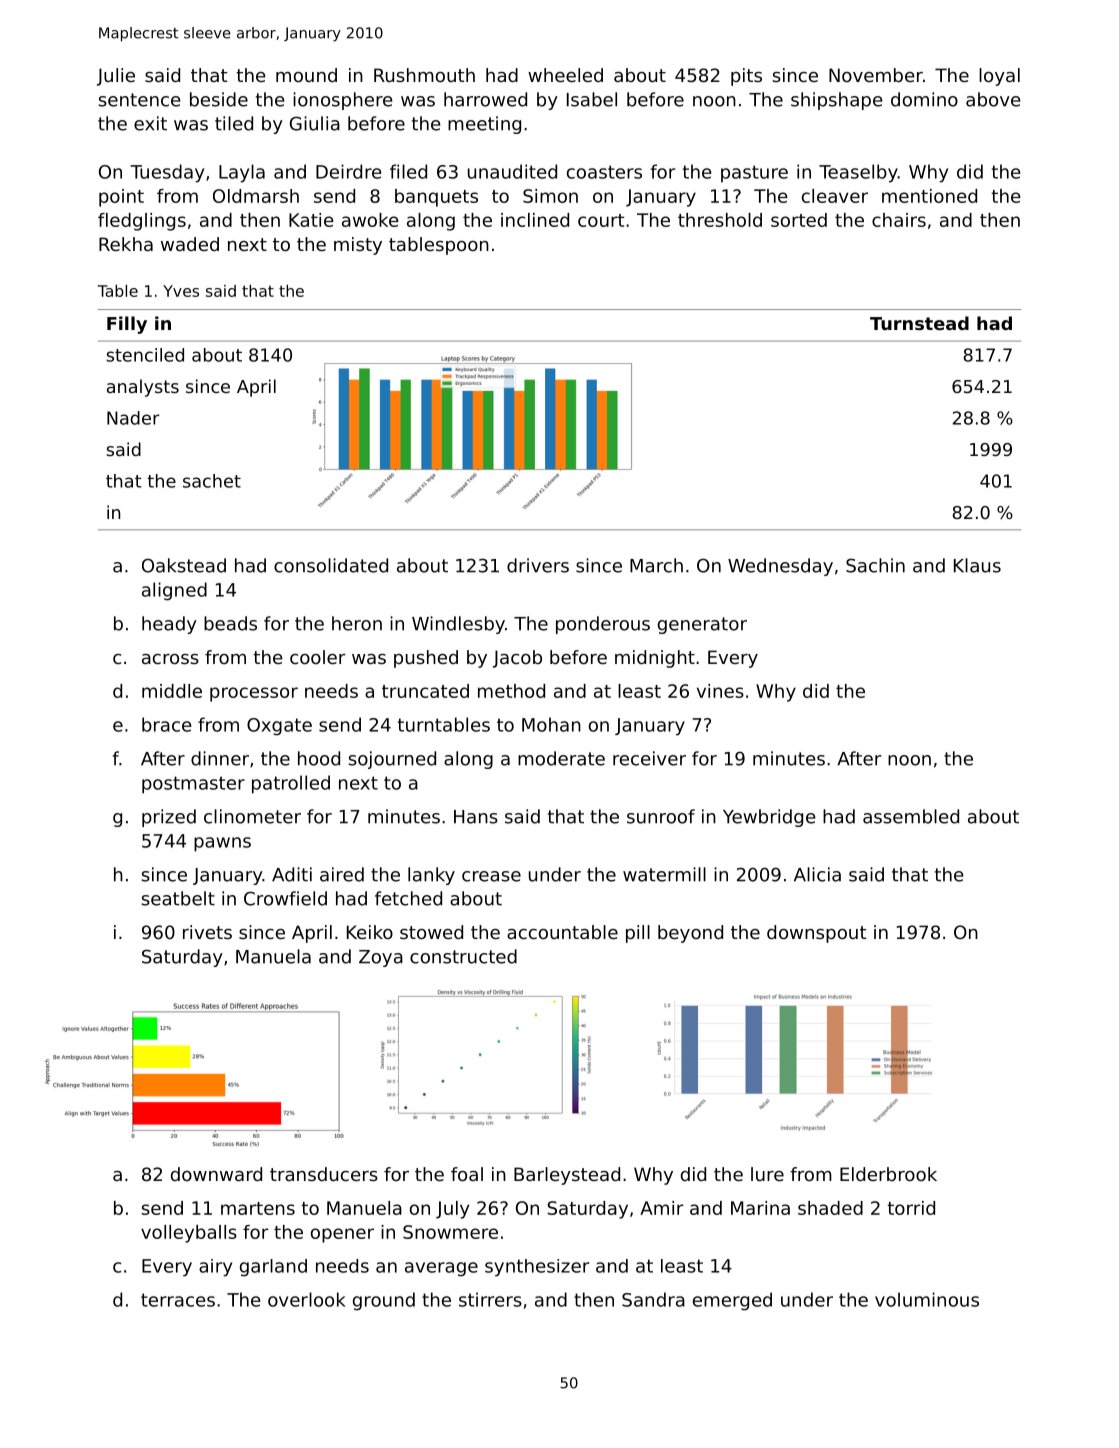  I want to click on stenciled, so click(145, 355).
